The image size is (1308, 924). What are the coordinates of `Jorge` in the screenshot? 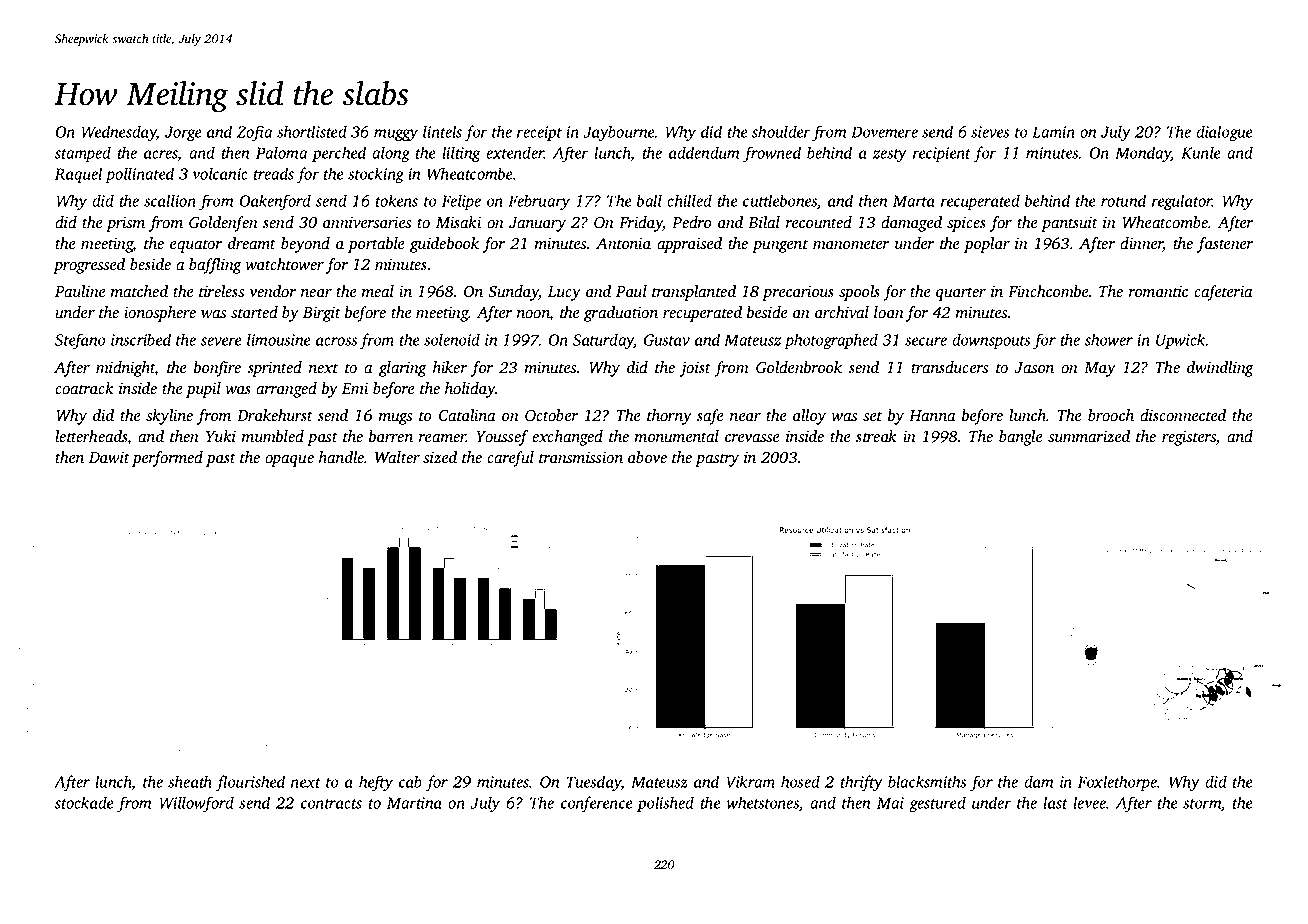 It's located at (183, 134).
